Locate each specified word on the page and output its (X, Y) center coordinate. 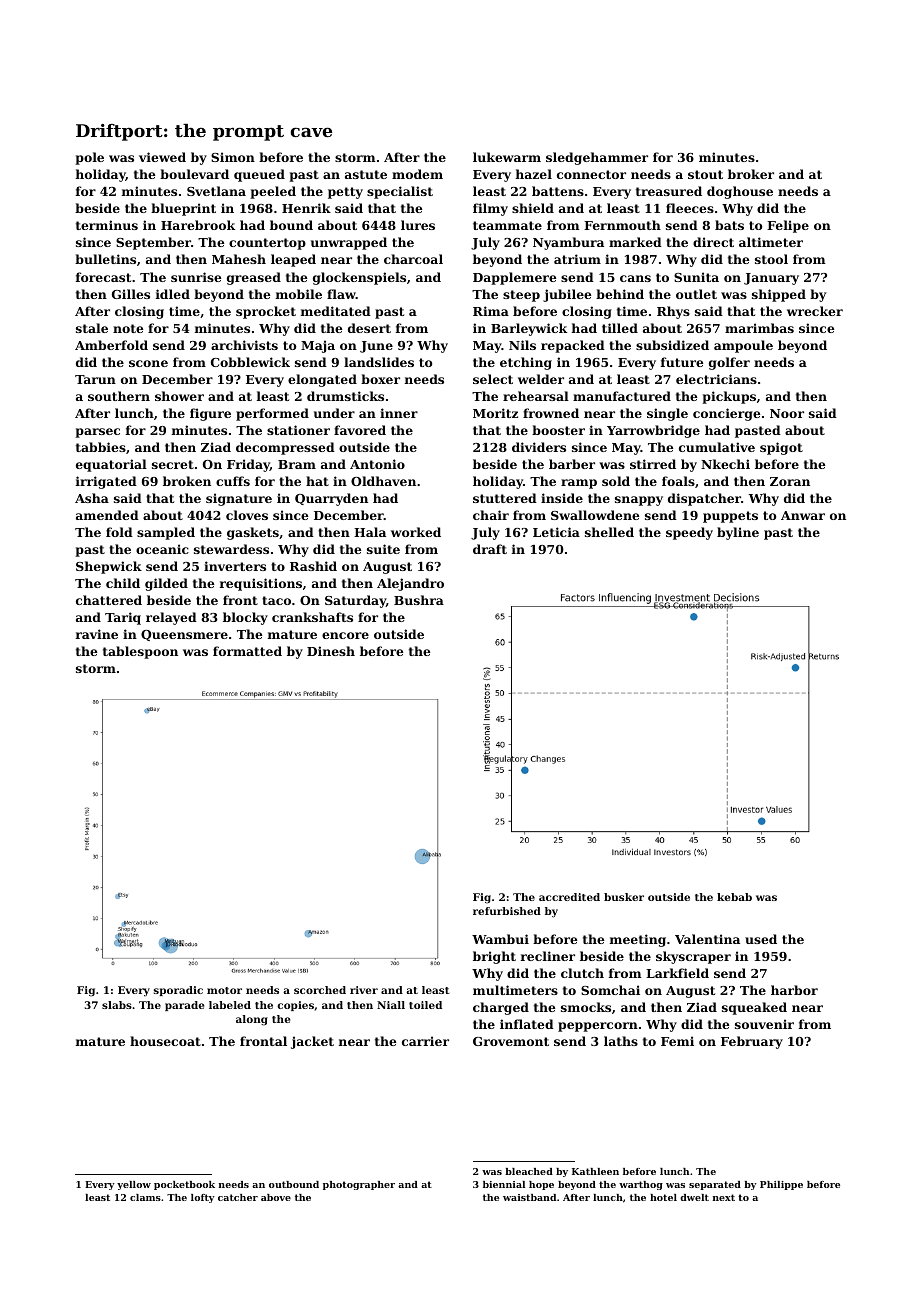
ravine (97, 634)
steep (521, 296)
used (761, 939)
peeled (273, 192)
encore (345, 635)
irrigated (106, 482)
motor (224, 990)
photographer (359, 1185)
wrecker (815, 311)
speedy (689, 533)
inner (399, 413)
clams (145, 1197)
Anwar (803, 515)
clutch (582, 973)
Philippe (781, 1185)
